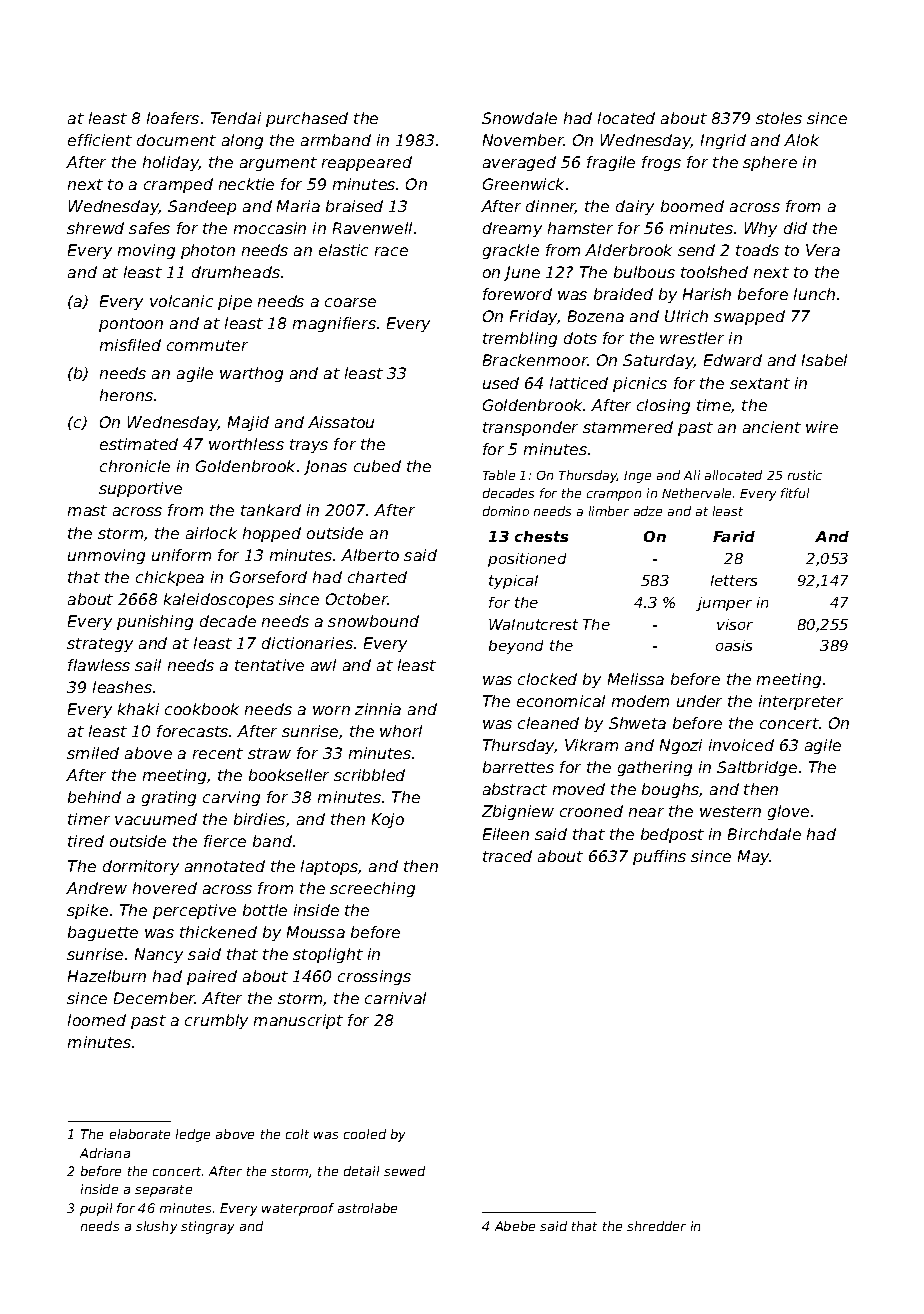 Image resolution: width=924 pixels, height=1314 pixels. I want to click on reappeared, so click(367, 163).
